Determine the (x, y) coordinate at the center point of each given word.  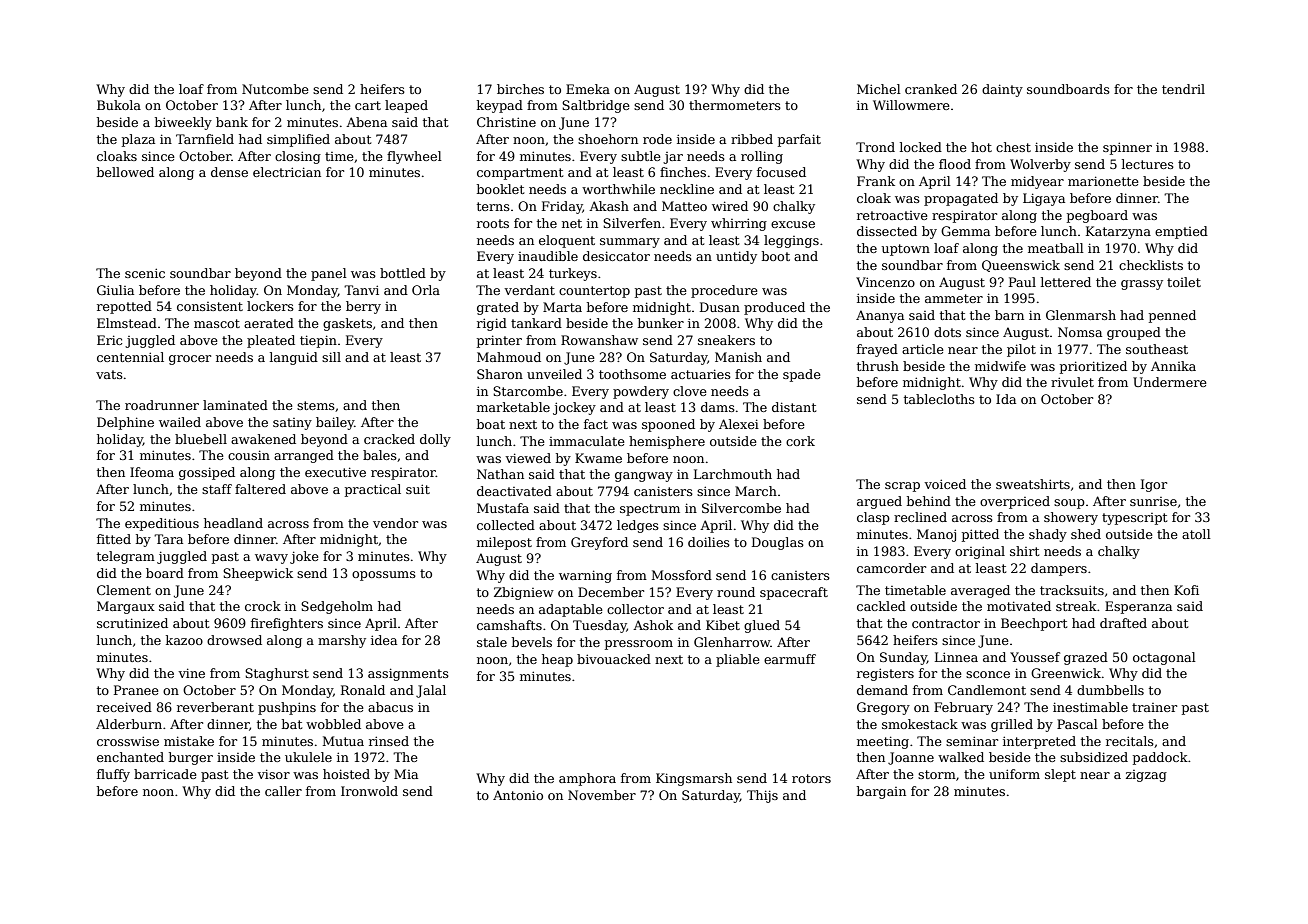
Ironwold (369, 791)
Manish (738, 357)
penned (1172, 316)
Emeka (588, 89)
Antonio (518, 795)
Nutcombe (275, 89)
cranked (931, 89)
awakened (263, 439)
